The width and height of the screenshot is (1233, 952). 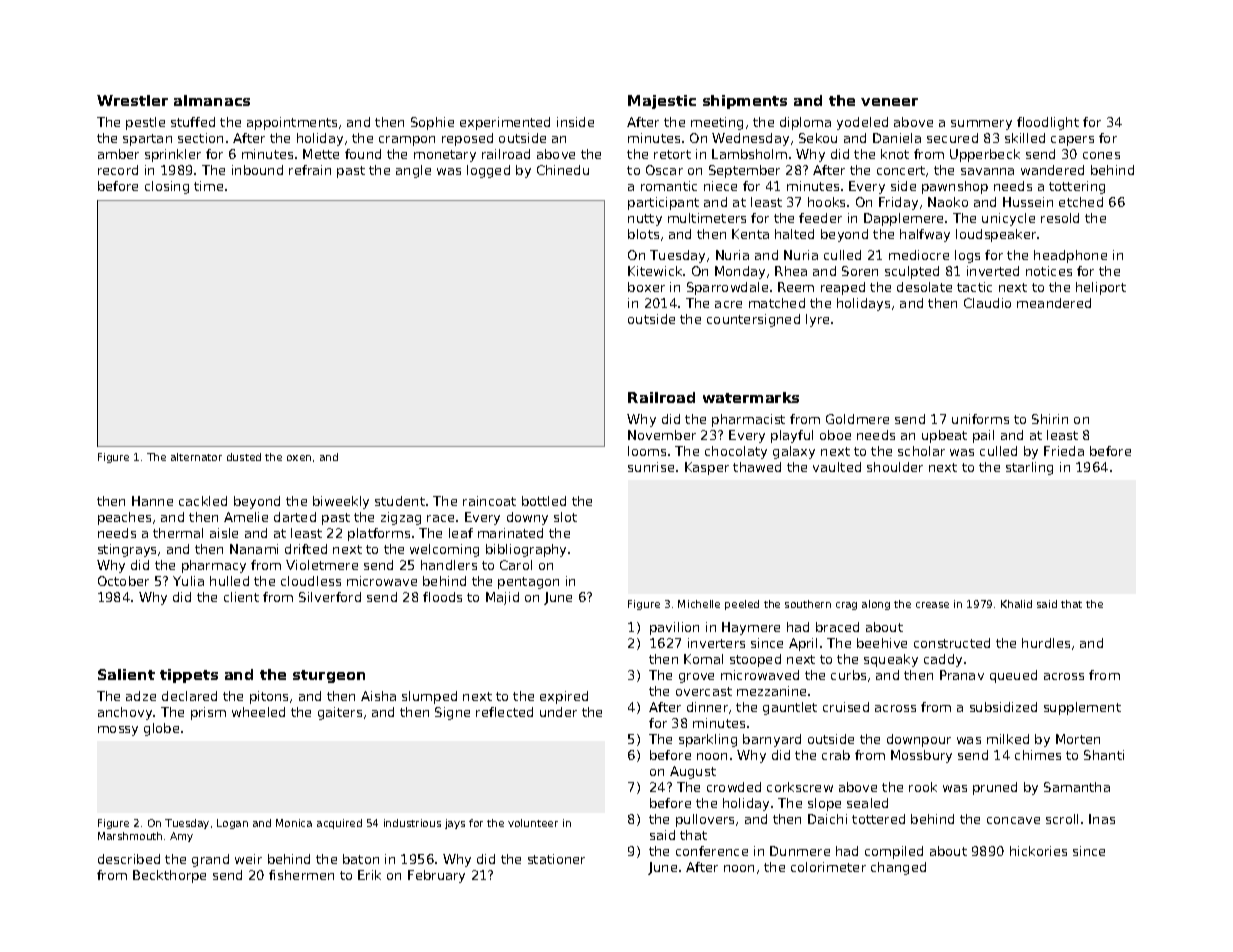 What do you see at coordinates (436, 876) in the screenshot?
I see `February` at bounding box center [436, 876].
